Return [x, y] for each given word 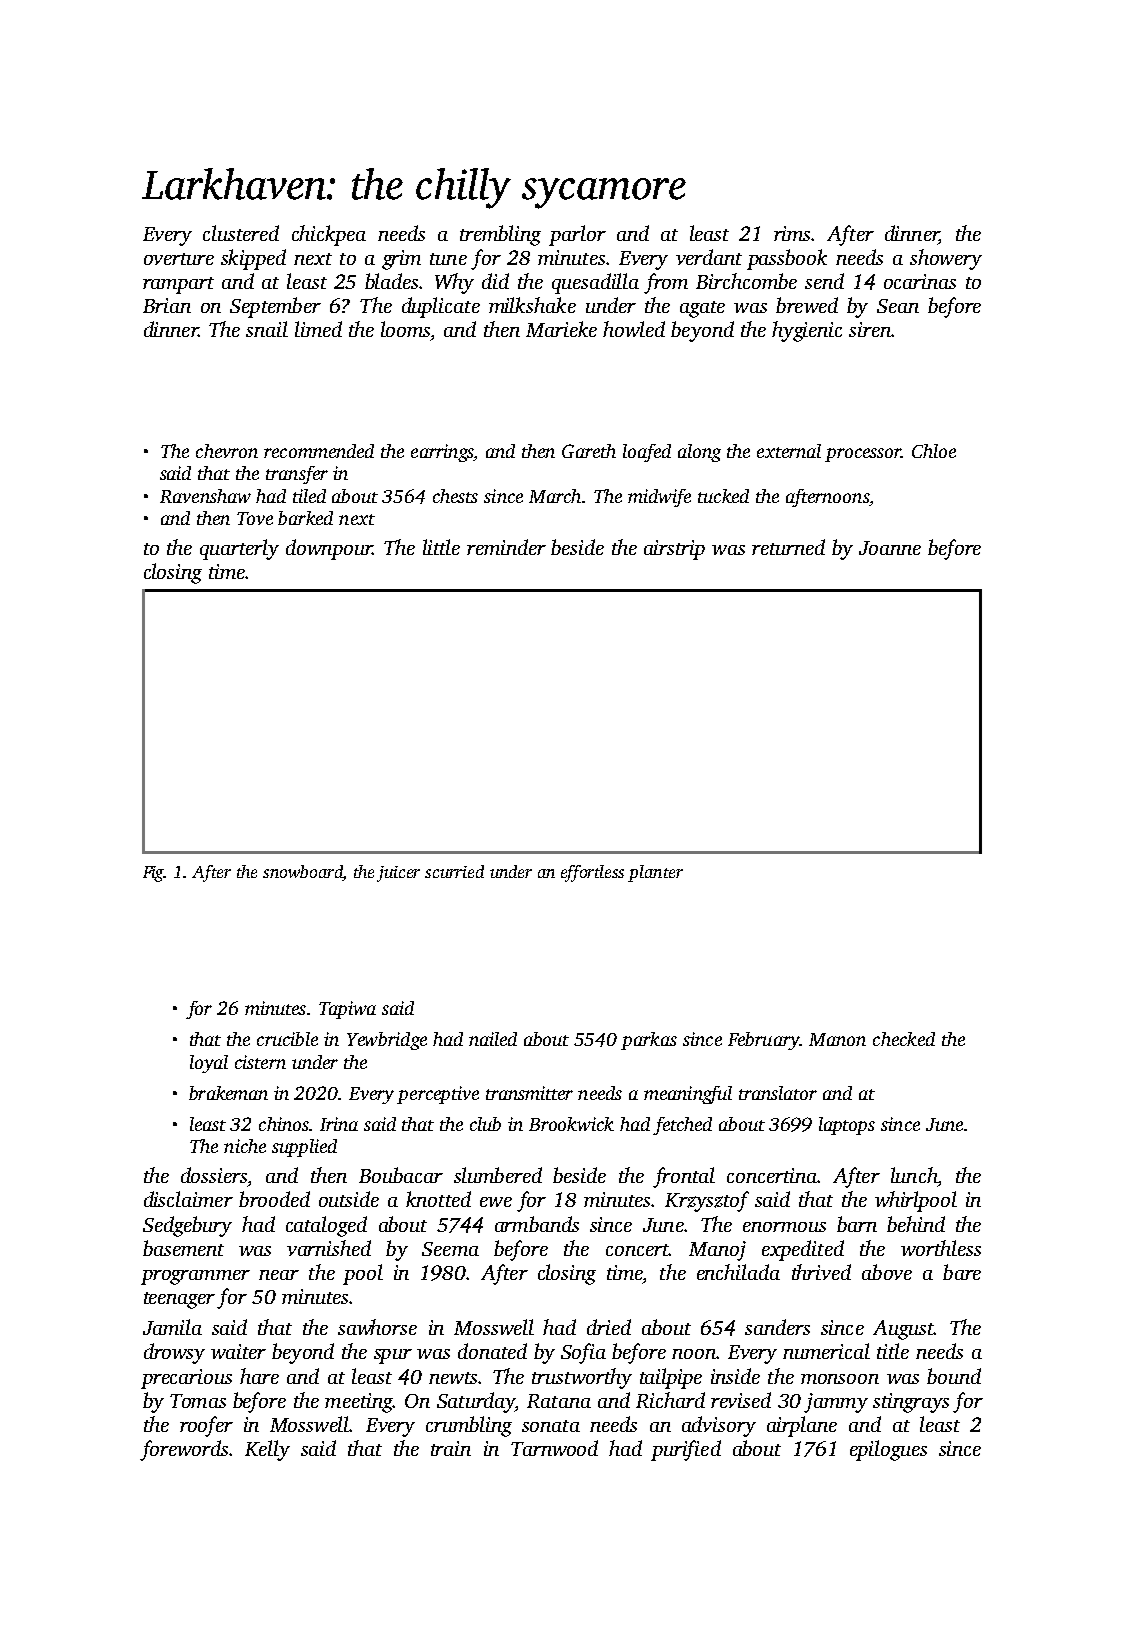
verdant [709, 257]
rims [792, 233]
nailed [493, 1039]
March [555, 496]
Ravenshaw [205, 496]
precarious [186, 1379]
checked [904, 1039]
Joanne [890, 548]
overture [179, 259]
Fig [154, 874]
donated [492, 1351]
